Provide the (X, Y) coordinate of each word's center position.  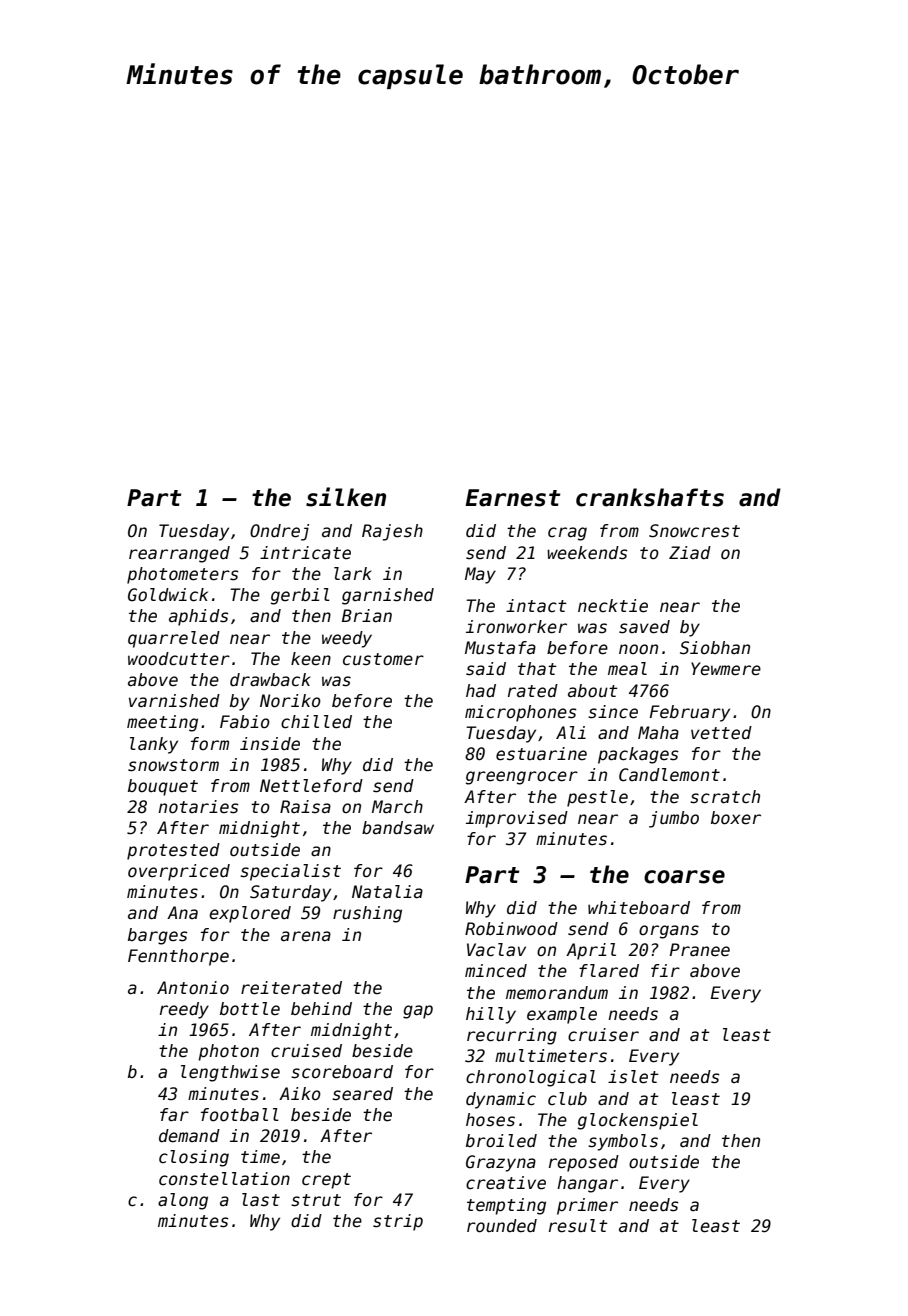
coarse (684, 877)
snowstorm (173, 765)
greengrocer (522, 778)
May (480, 575)
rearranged (179, 554)
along (183, 1201)
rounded (502, 1226)
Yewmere (726, 669)
